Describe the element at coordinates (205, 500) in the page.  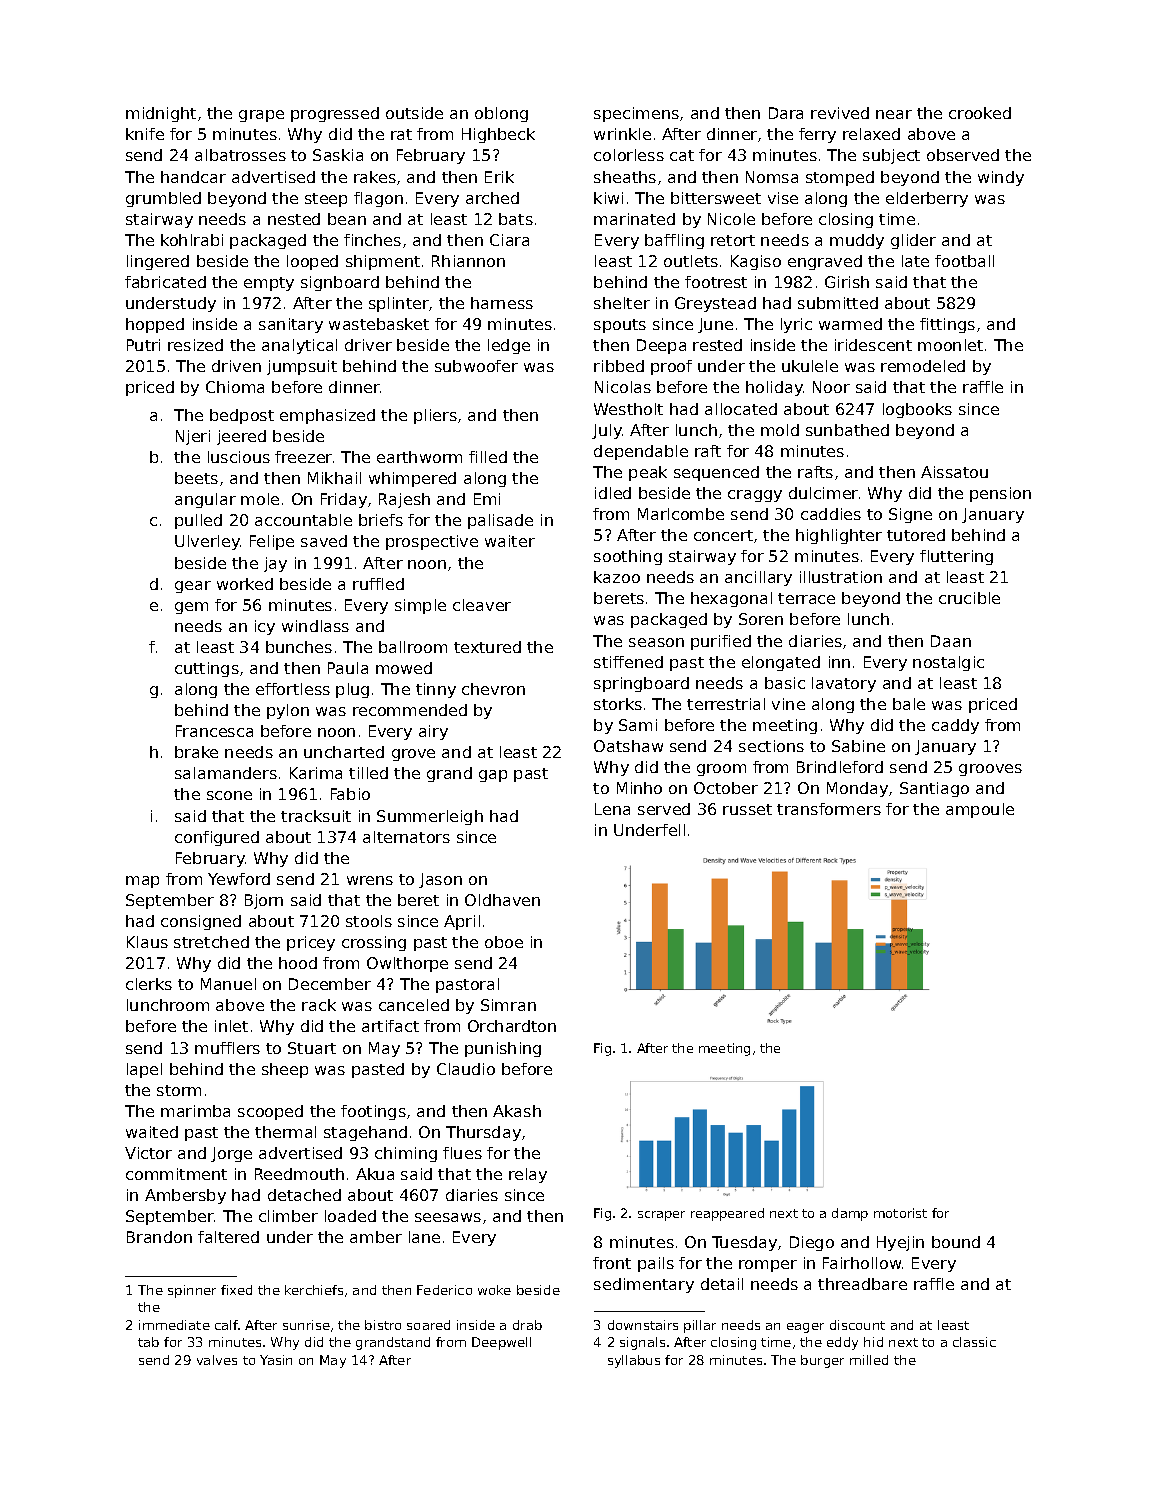
I see `angular` at that location.
